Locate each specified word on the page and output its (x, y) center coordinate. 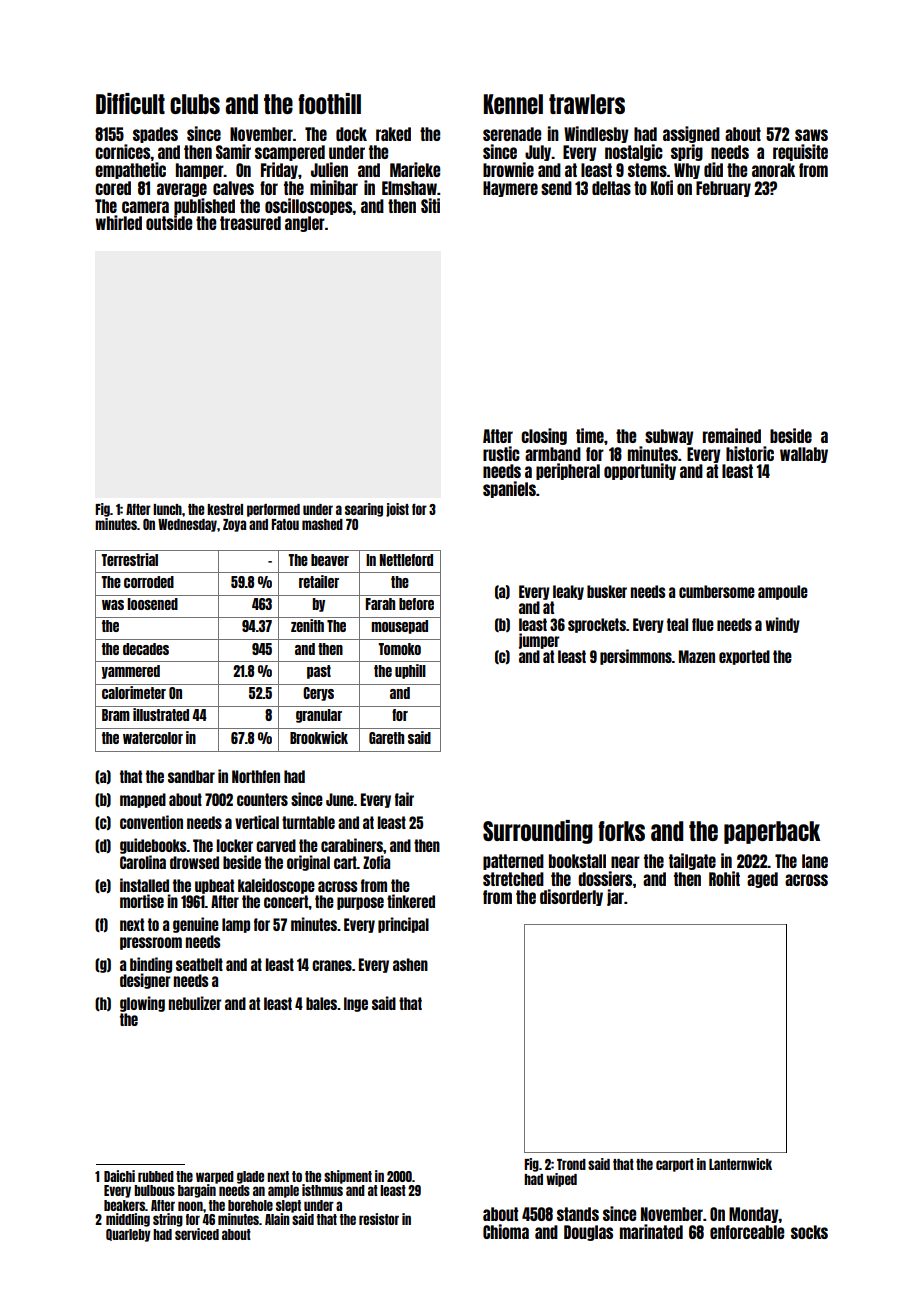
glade (250, 1177)
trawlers (587, 104)
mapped (143, 800)
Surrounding (538, 832)
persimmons (636, 657)
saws (811, 135)
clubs (195, 104)
